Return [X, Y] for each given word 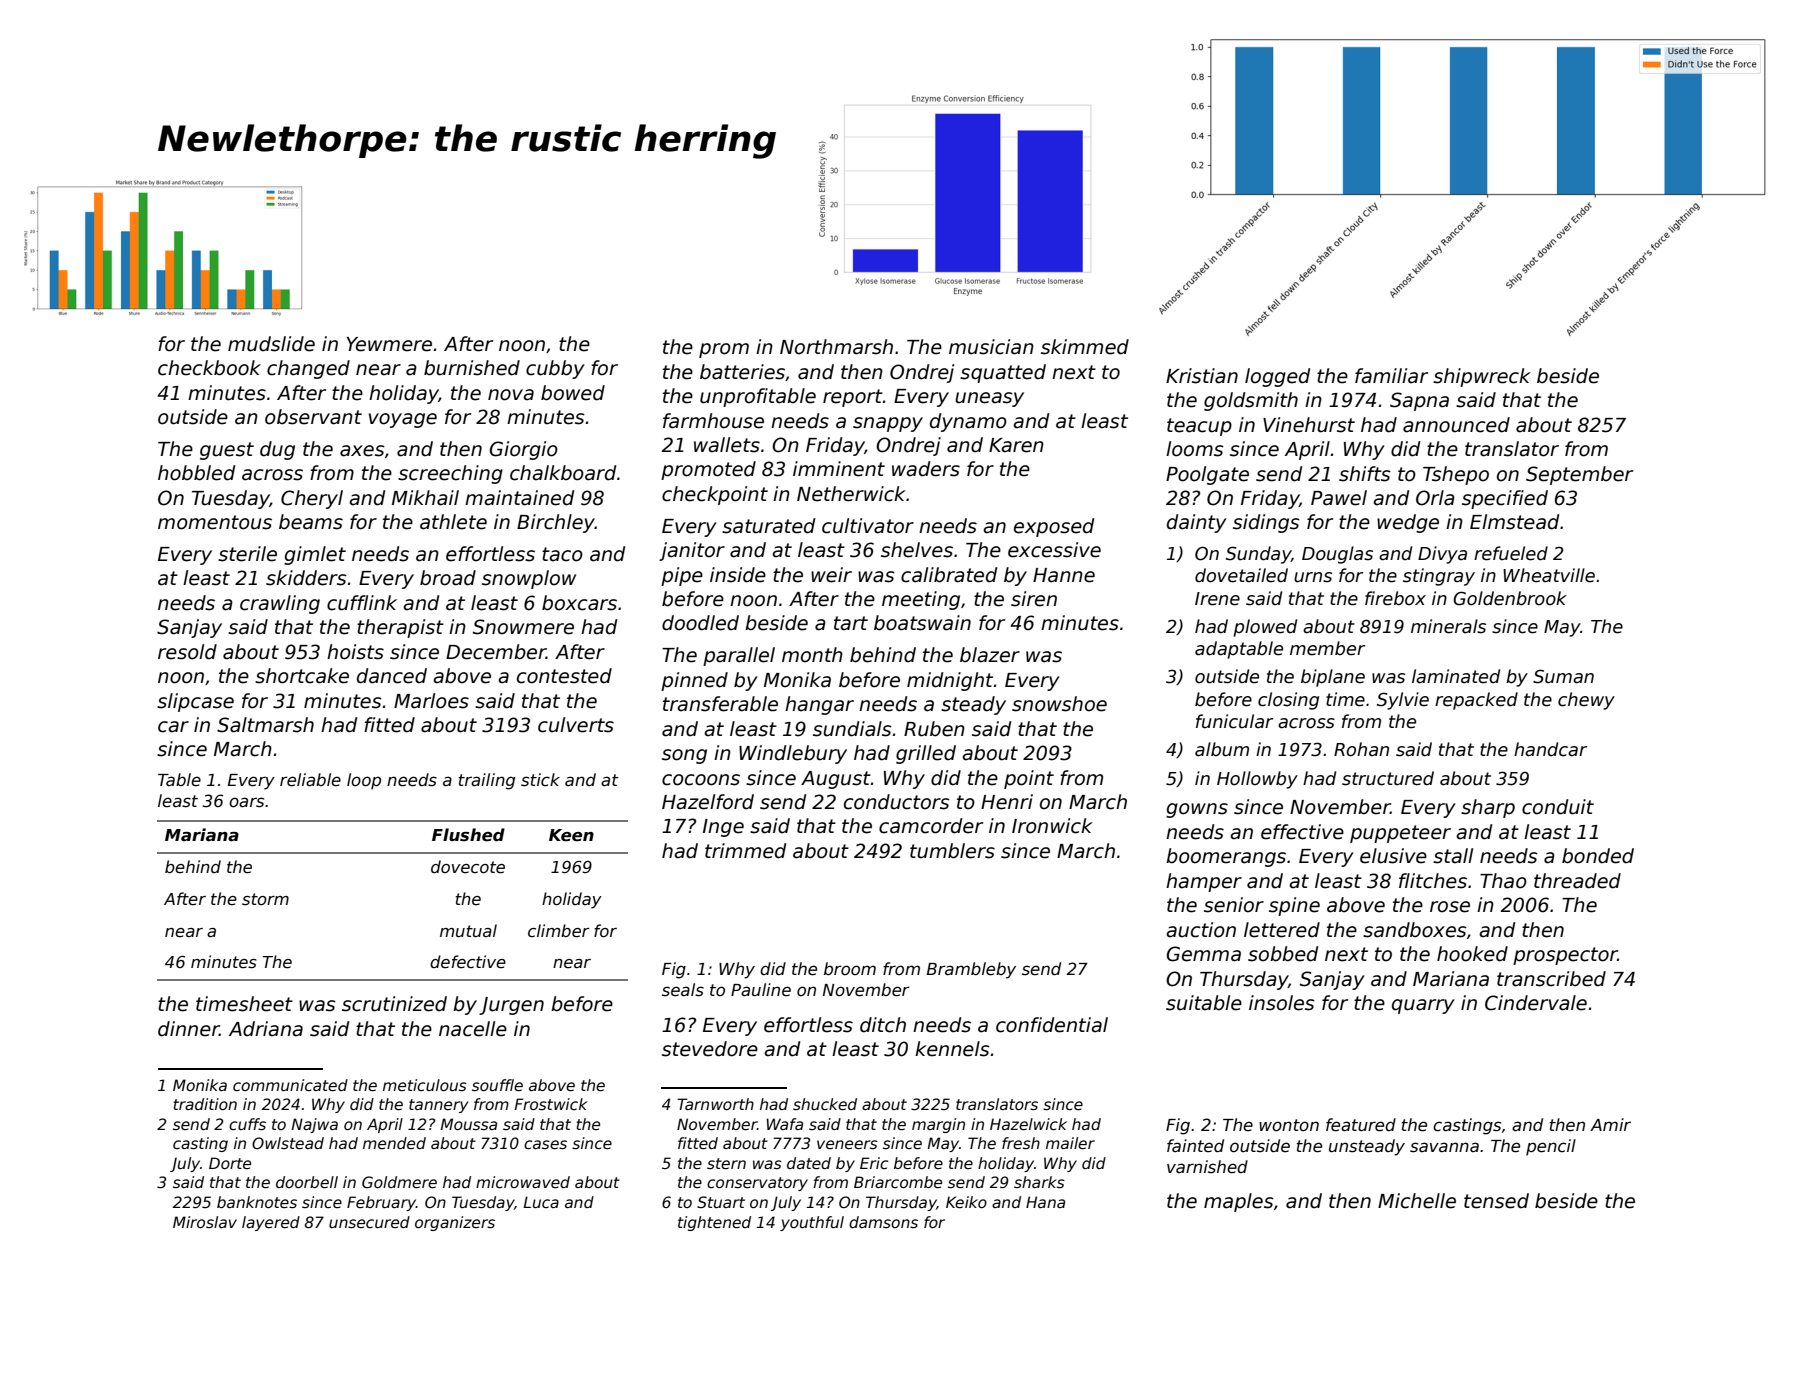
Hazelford [708, 802]
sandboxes [1415, 930]
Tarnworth [715, 1104]
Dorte [230, 1163]
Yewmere [389, 344]
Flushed [468, 835]
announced [1456, 425]
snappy [888, 424]
